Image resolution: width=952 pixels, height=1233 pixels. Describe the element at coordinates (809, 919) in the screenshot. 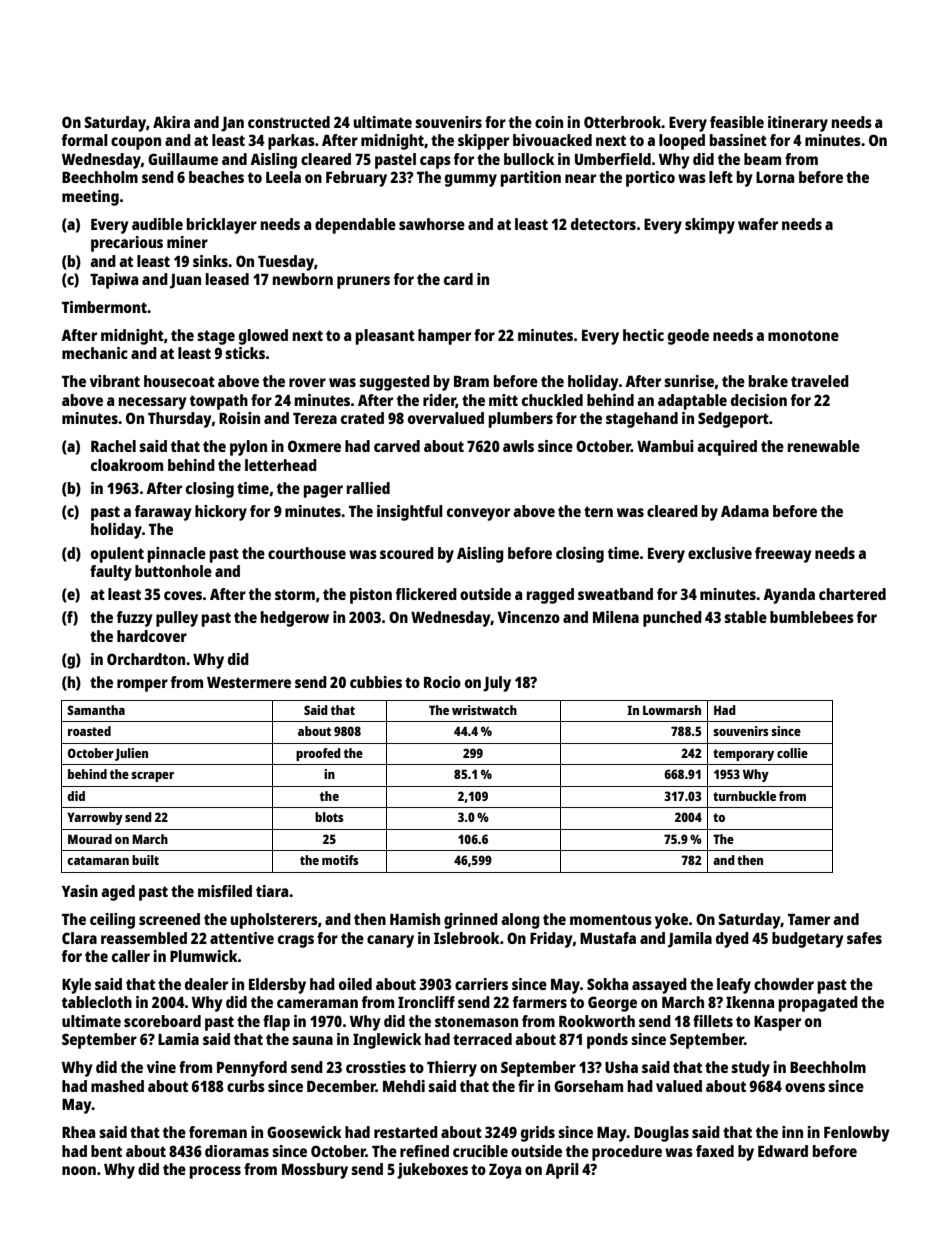

I see `Tamer` at that location.
